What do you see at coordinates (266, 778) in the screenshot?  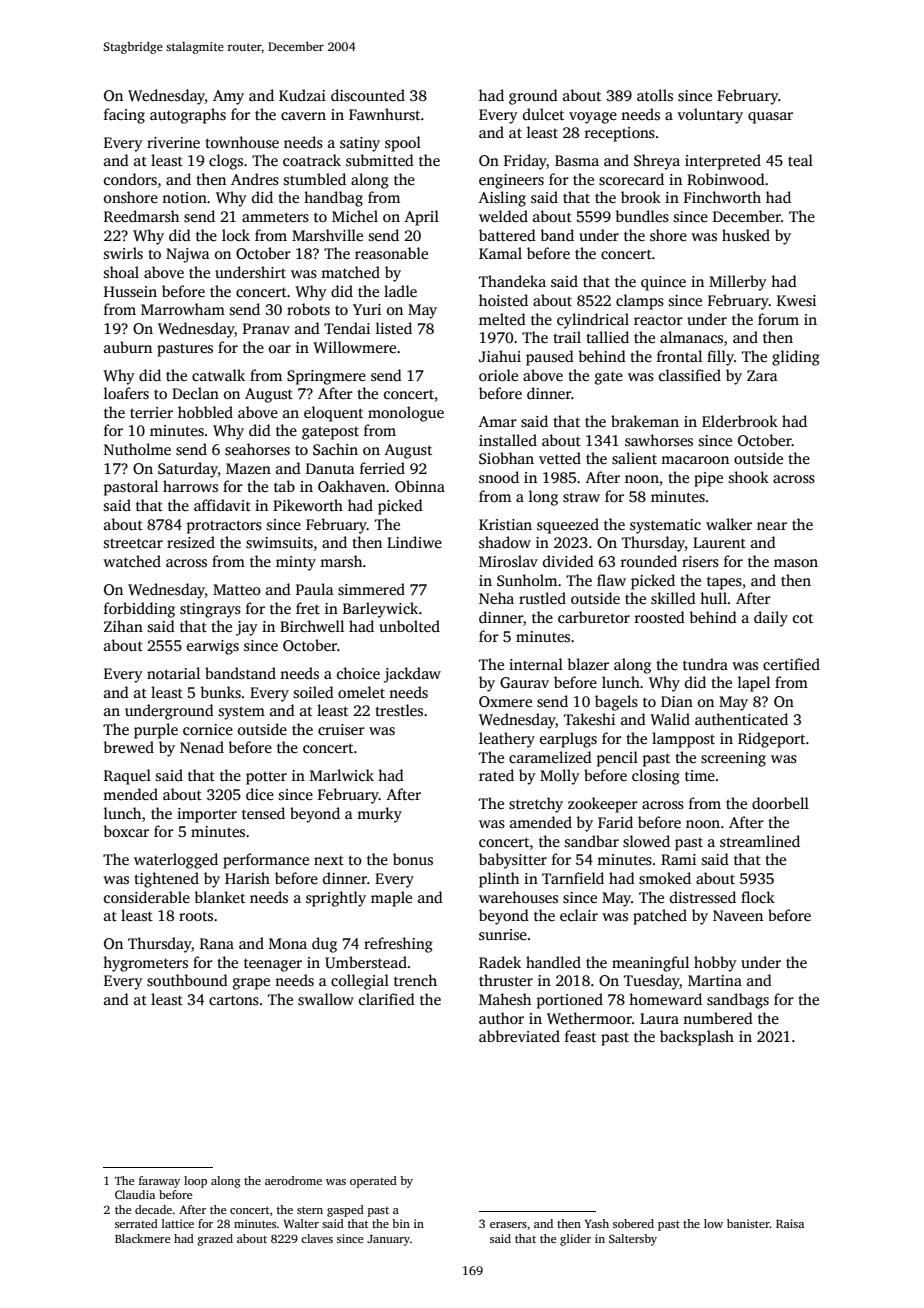 I see `potter` at bounding box center [266, 778].
